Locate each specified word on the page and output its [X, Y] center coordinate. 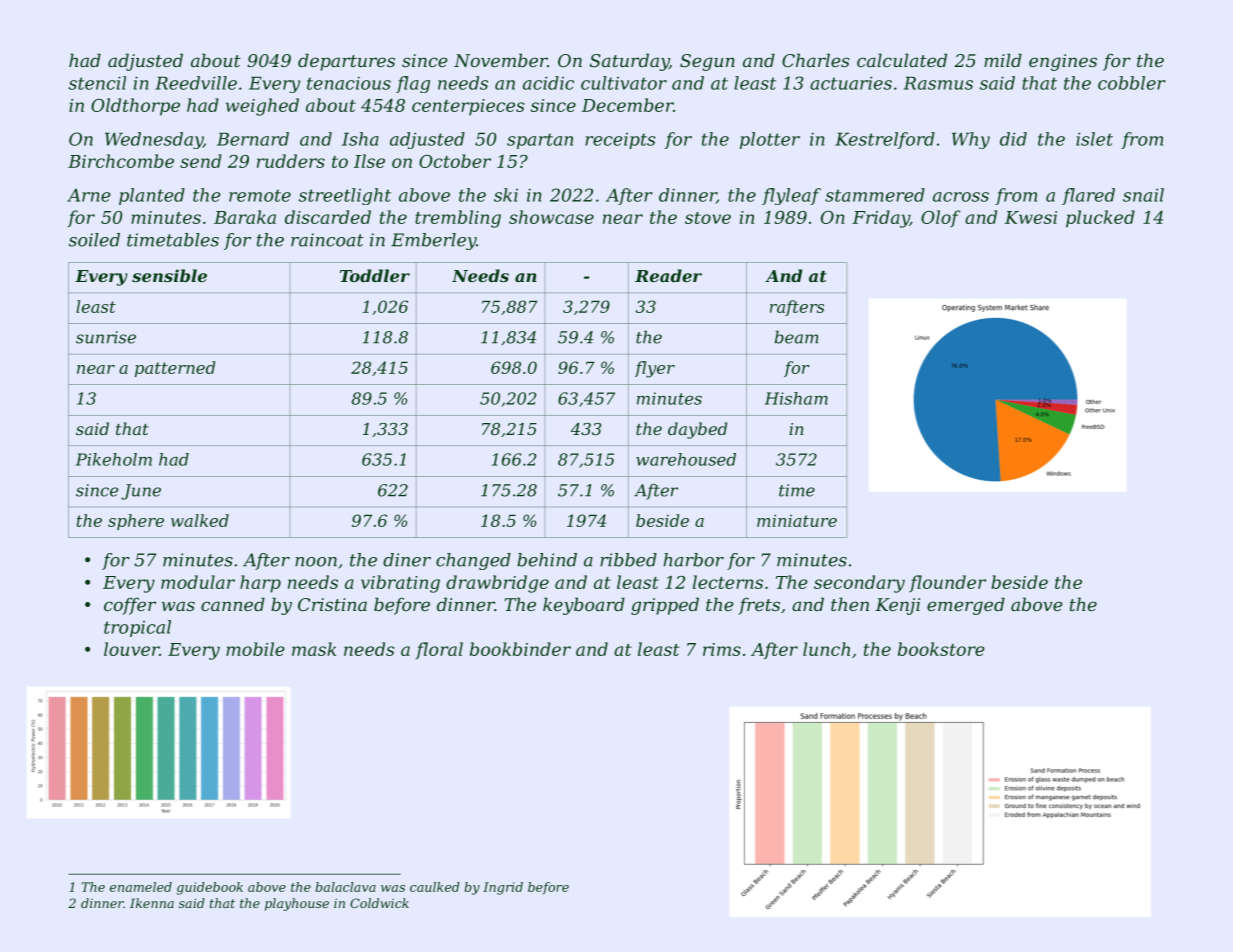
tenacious [349, 83]
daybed [697, 430]
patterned [175, 369]
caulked [435, 887]
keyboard [584, 606]
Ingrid [503, 888]
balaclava [345, 887]
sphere [136, 522]
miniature [797, 520]
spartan [540, 141]
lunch [826, 649]
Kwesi [1031, 217]
